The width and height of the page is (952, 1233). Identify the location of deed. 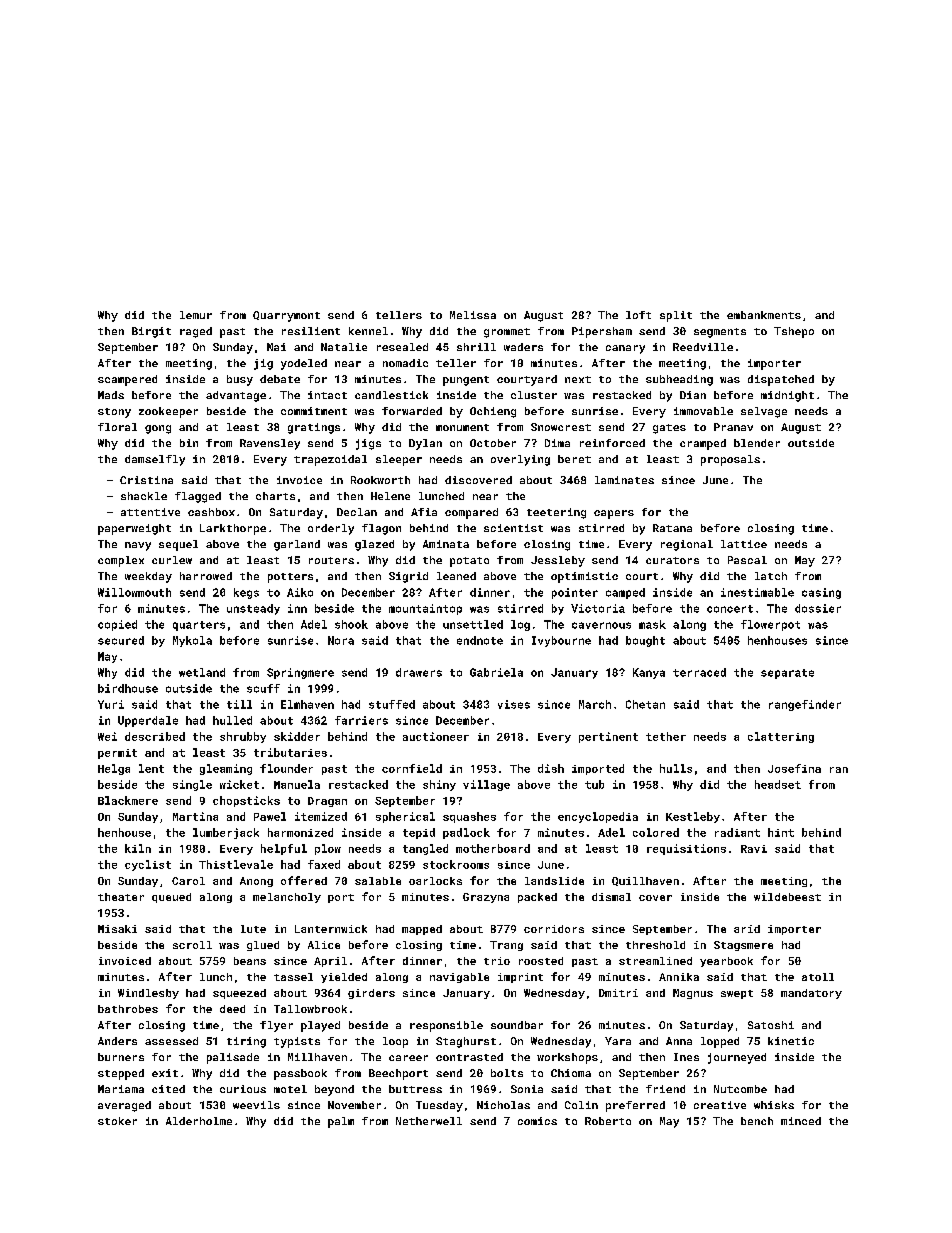
(232, 1009).
